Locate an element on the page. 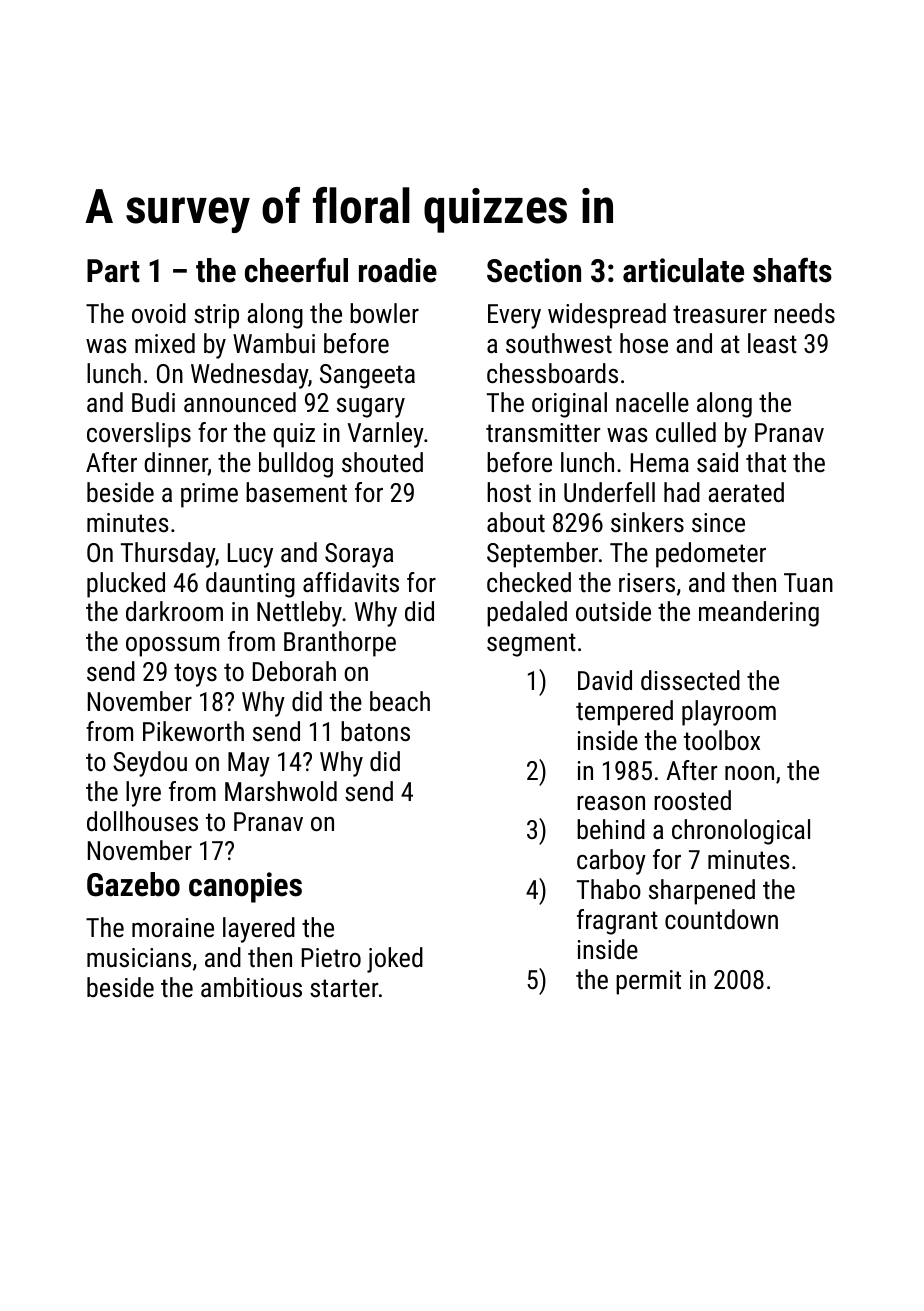 This page has width=924, height=1311. shafts is located at coordinates (792, 270).
